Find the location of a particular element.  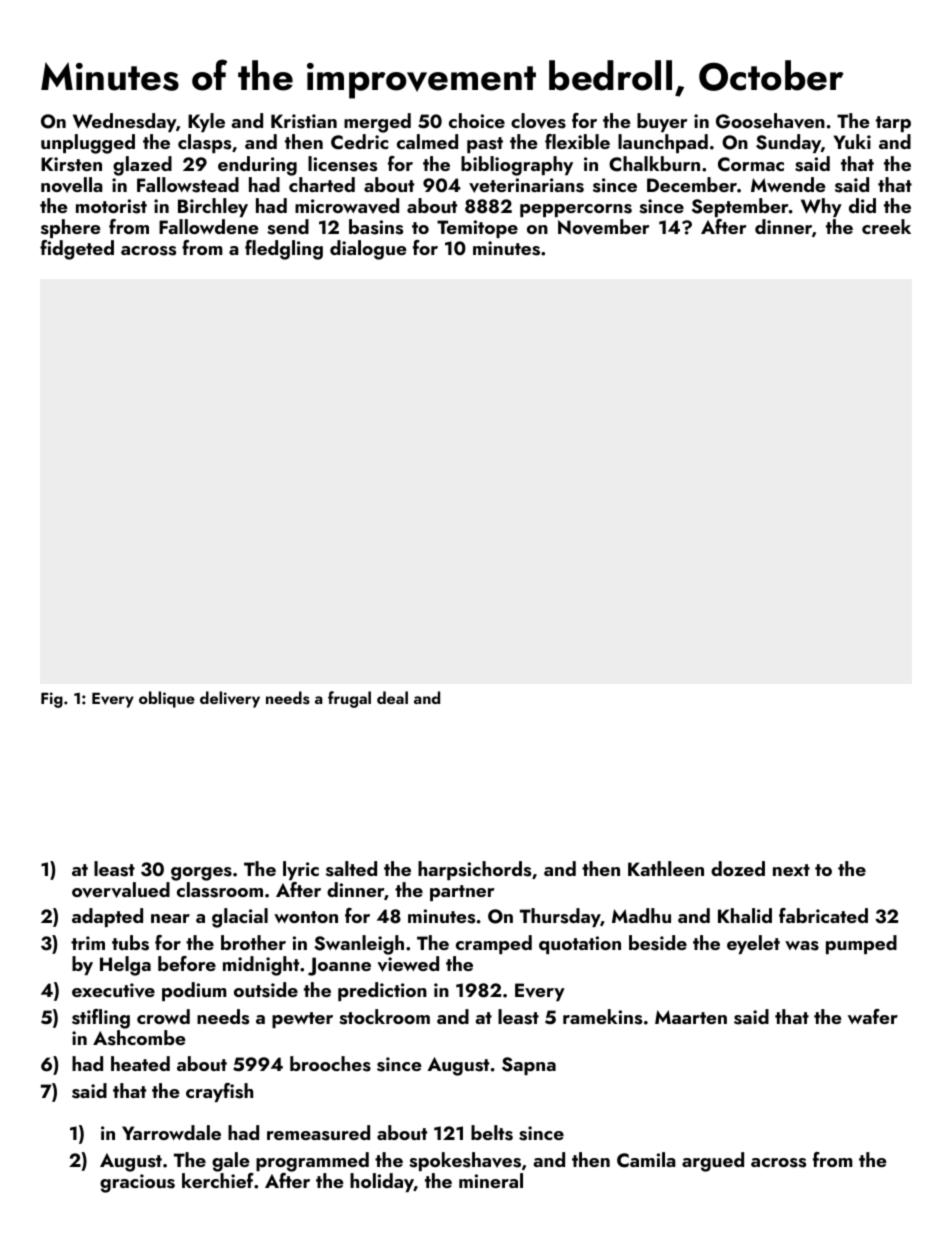

Fig is located at coordinates (52, 700).
